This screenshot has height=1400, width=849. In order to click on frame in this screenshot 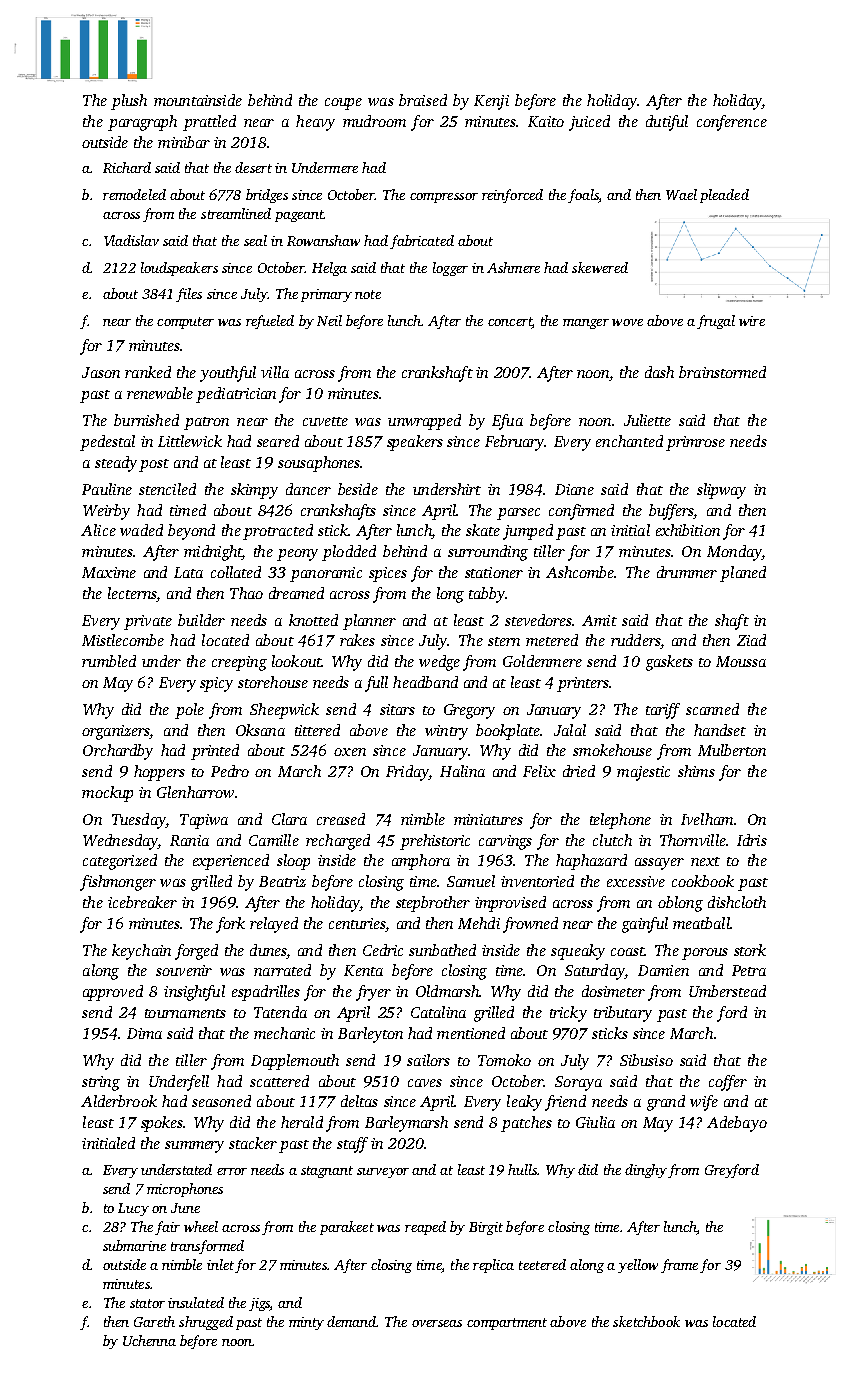, I will do `click(679, 1266)`.
